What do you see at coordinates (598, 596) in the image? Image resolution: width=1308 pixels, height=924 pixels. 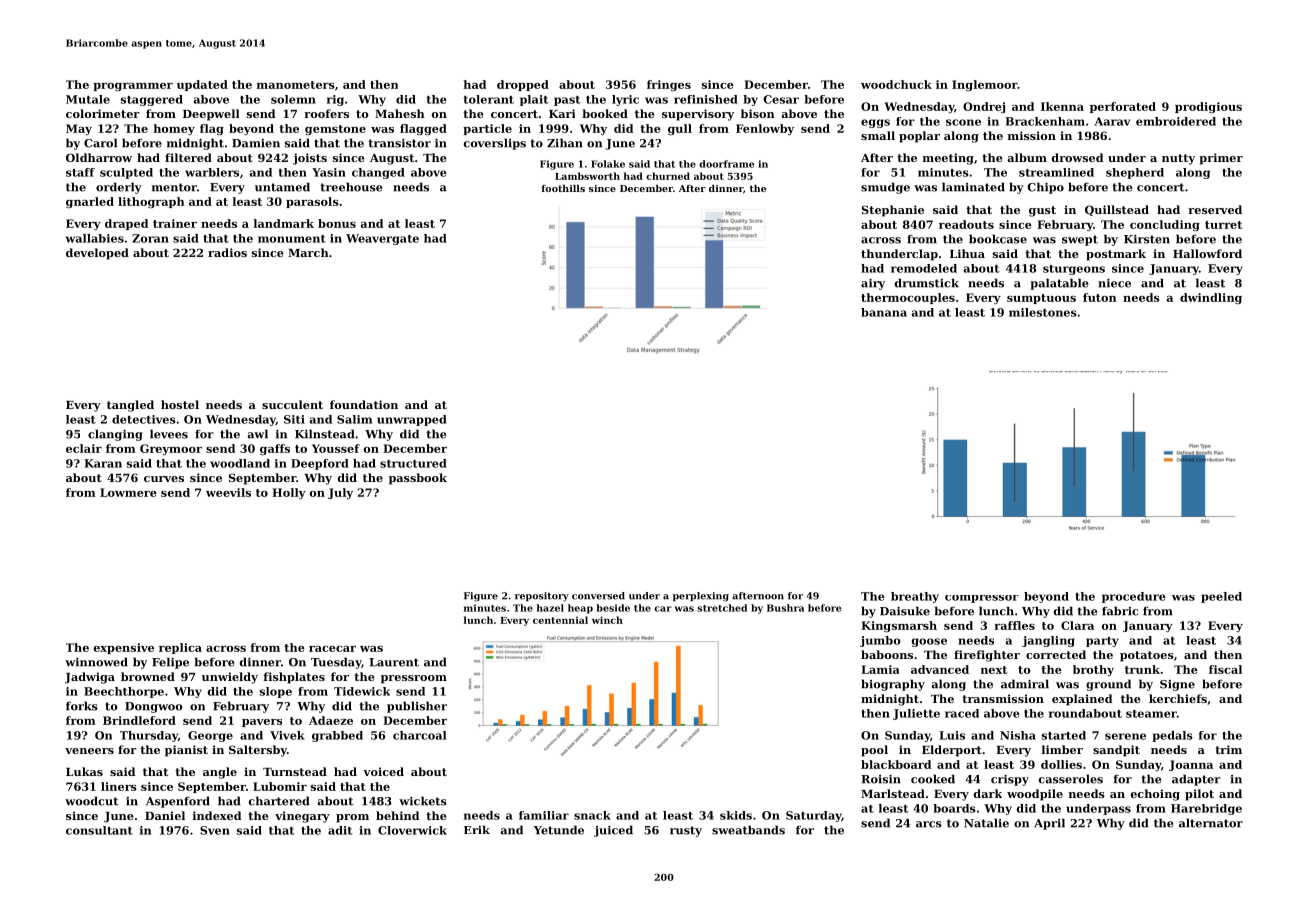 I see `conversed` at bounding box center [598, 596].
